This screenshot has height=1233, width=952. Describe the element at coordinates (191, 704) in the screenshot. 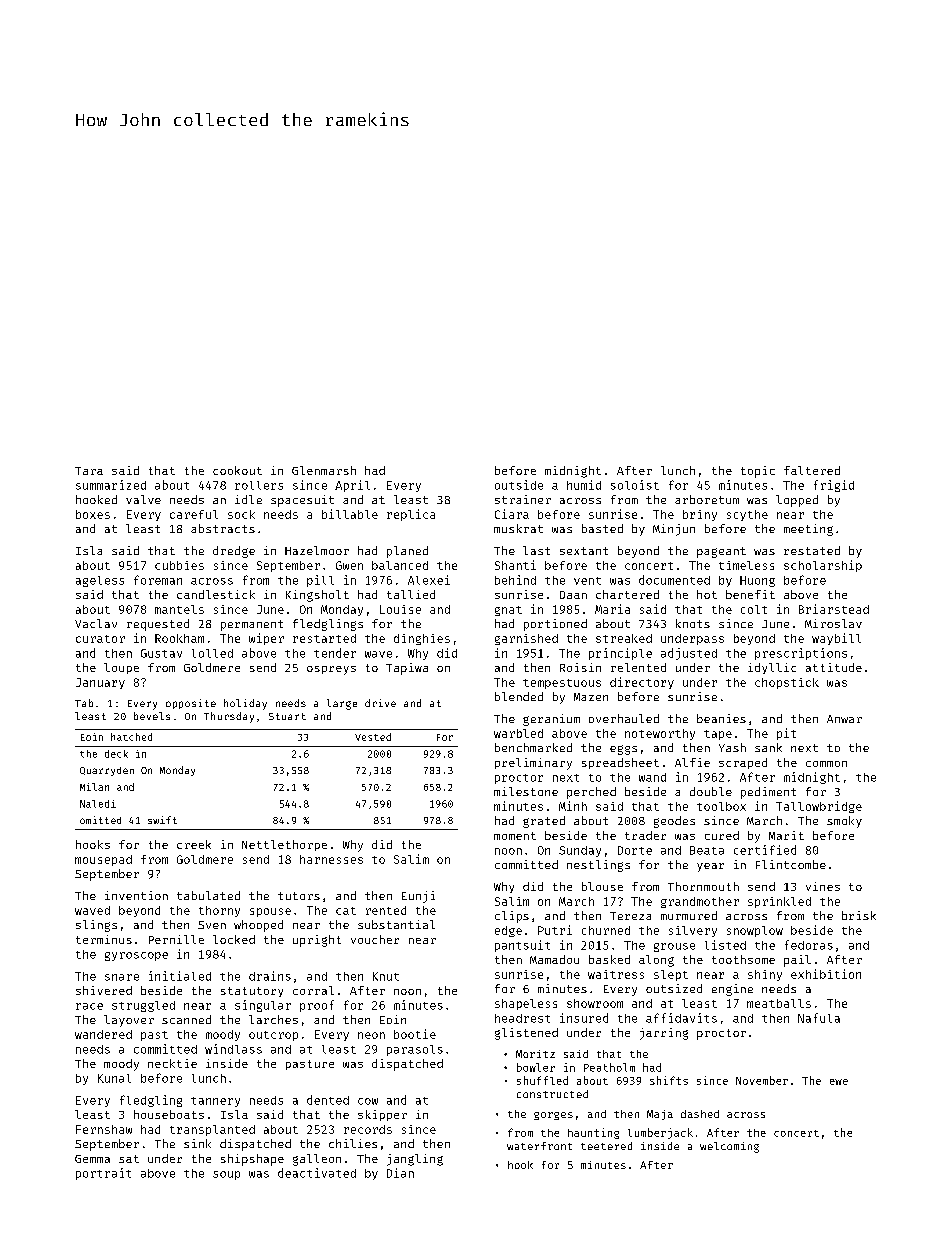

I see `opposite` at that location.
